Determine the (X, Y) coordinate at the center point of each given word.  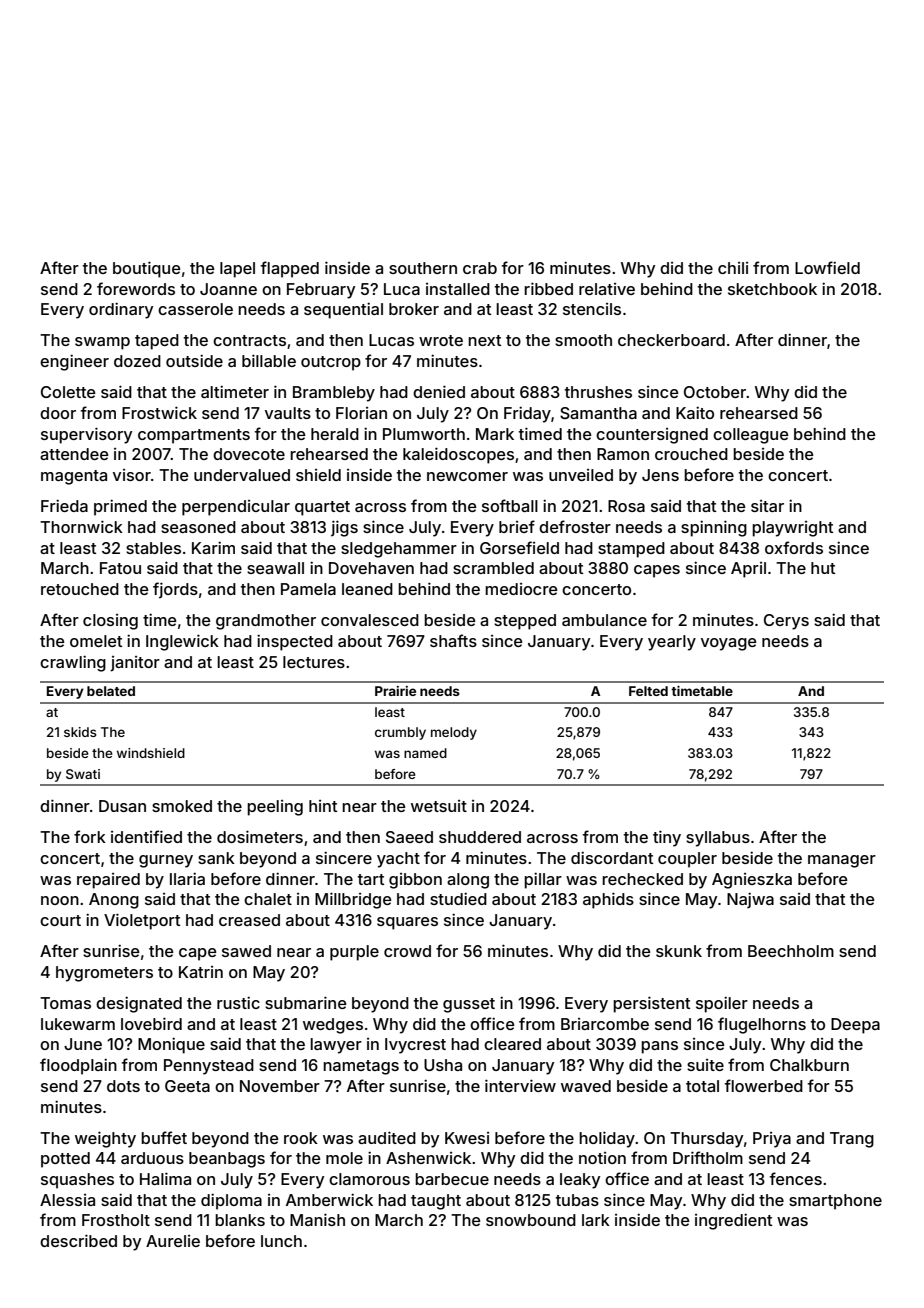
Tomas (65, 1003)
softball (510, 505)
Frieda (64, 505)
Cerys (786, 622)
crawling (73, 663)
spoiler (722, 1004)
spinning (714, 528)
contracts (249, 340)
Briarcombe (605, 1024)
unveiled (581, 475)
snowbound (531, 1220)
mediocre (521, 589)
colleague (751, 436)
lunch (281, 1241)
